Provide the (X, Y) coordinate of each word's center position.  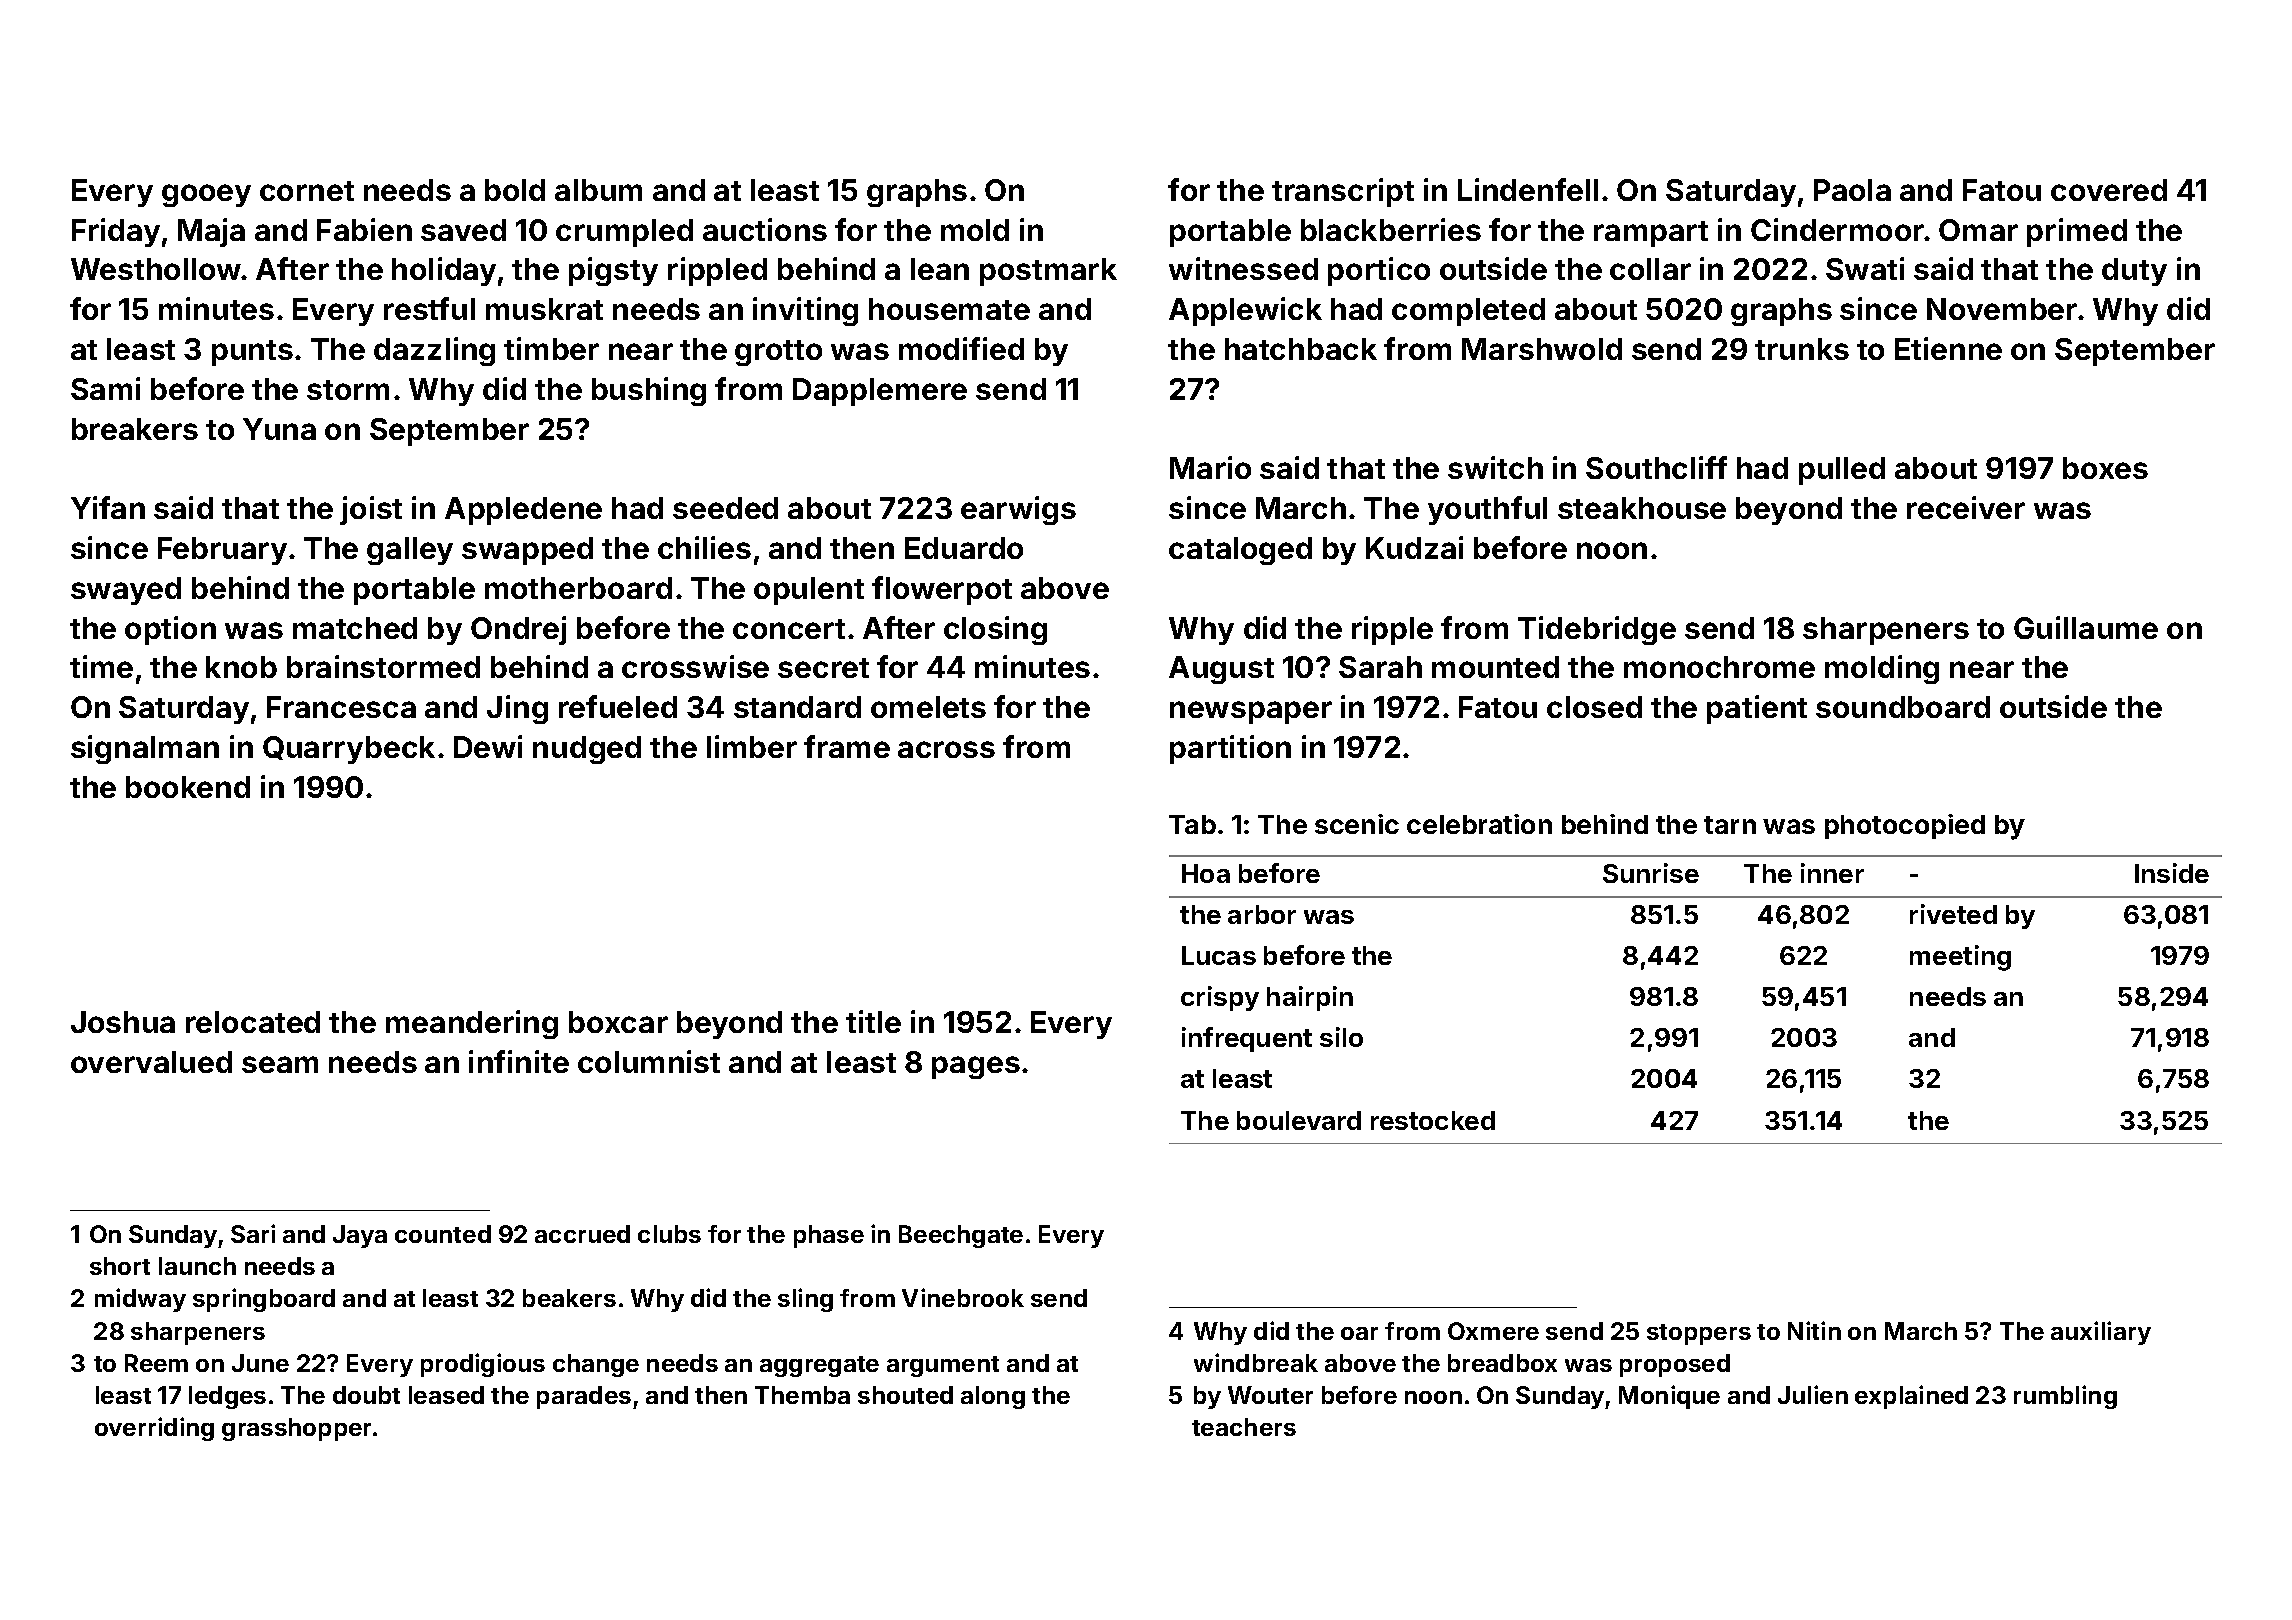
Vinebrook (963, 1297)
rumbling (2065, 1397)
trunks (1802, 349)
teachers (1244, 1427)
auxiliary (2101, 1333)
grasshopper (296, 1429)
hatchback (1301, 349)
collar (1650, 269)
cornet (307, 191)
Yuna (279, 429)
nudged (587, 750)
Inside (2172, 873)
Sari (253, 1233)
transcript (1343, 192)
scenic (1357, 824)
